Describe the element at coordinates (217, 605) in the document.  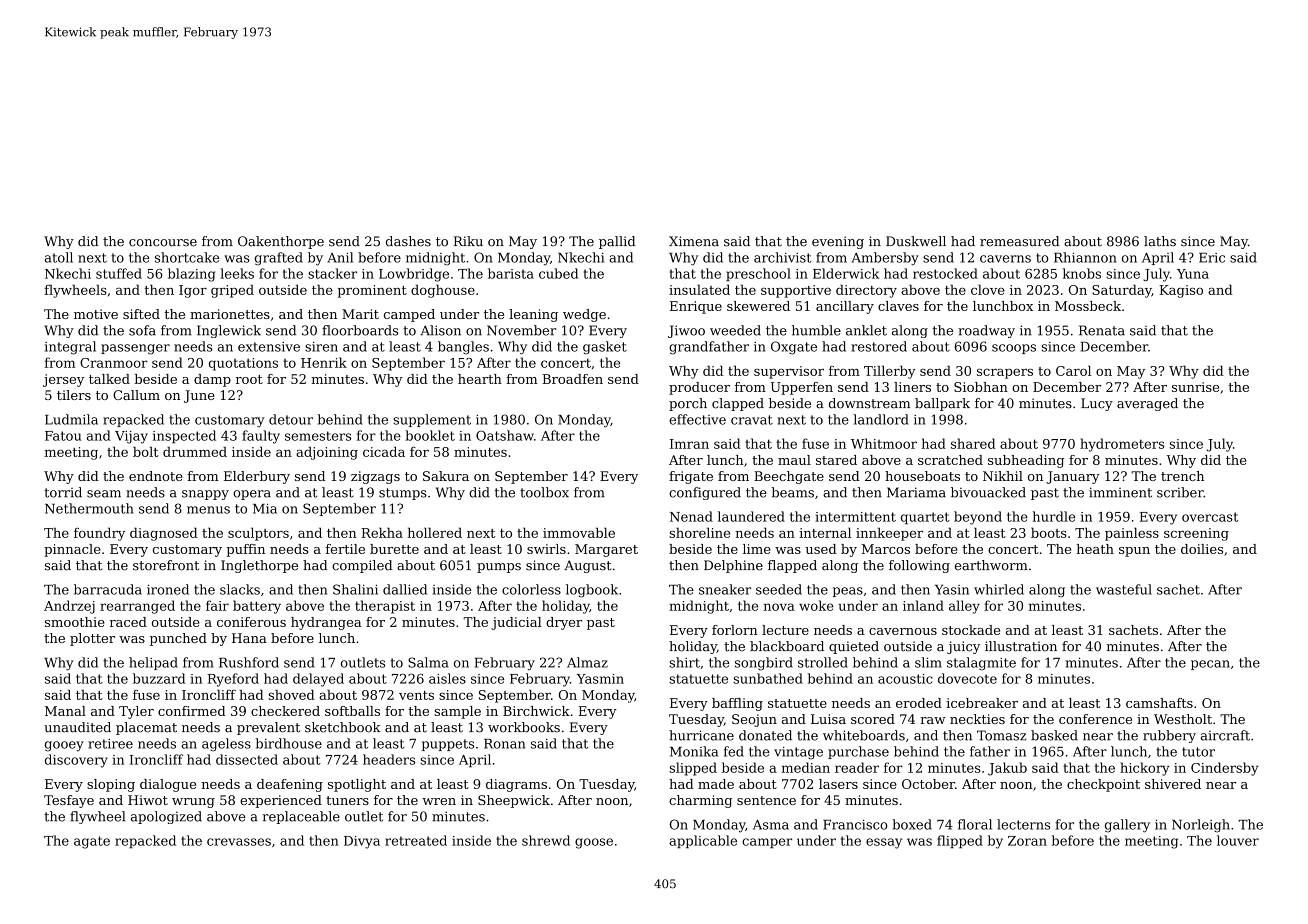
I see `fair` at that location.
